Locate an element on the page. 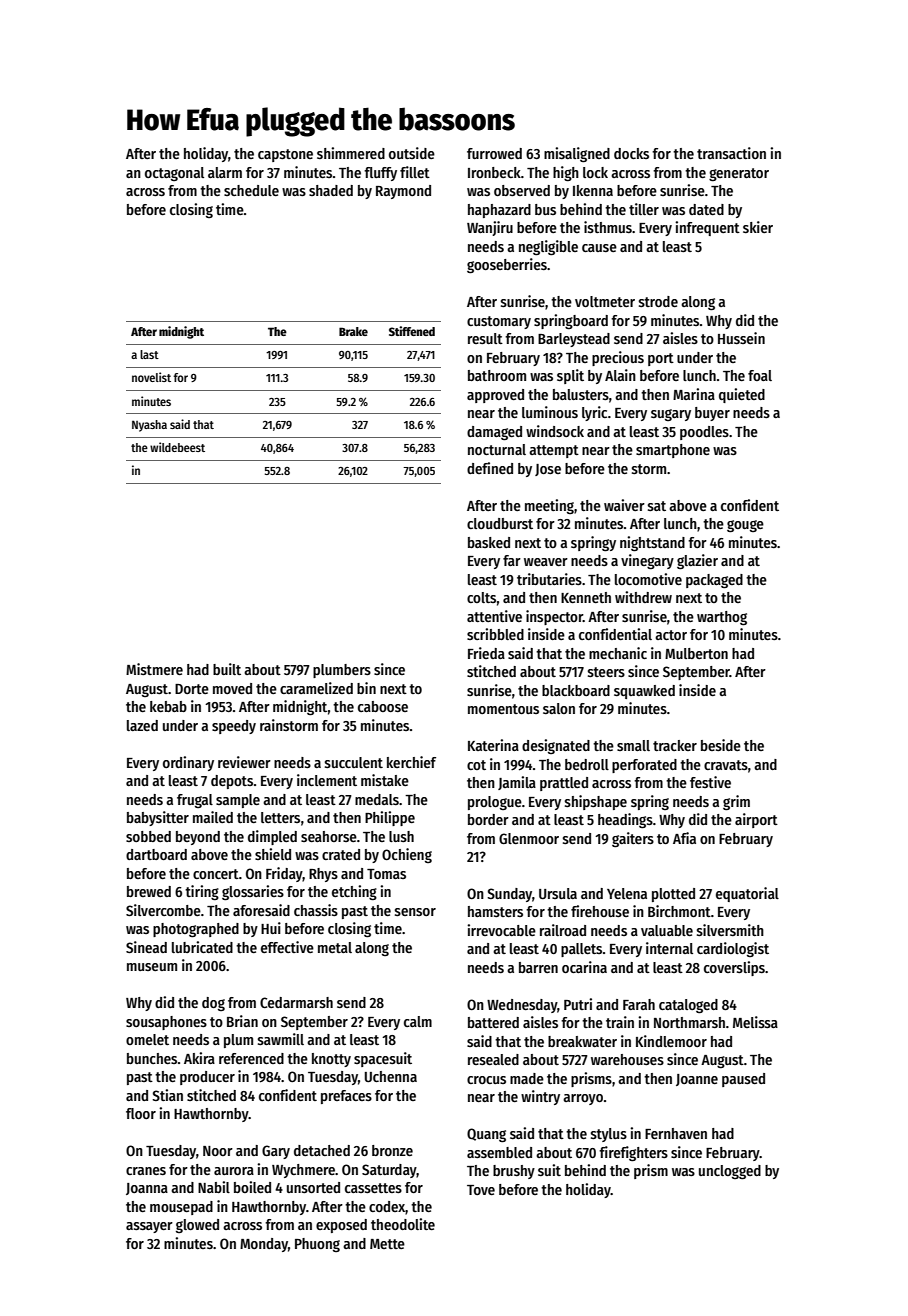 The width and height of the page is (908, 1316). babysitter is located at coordinates (158, 818).
